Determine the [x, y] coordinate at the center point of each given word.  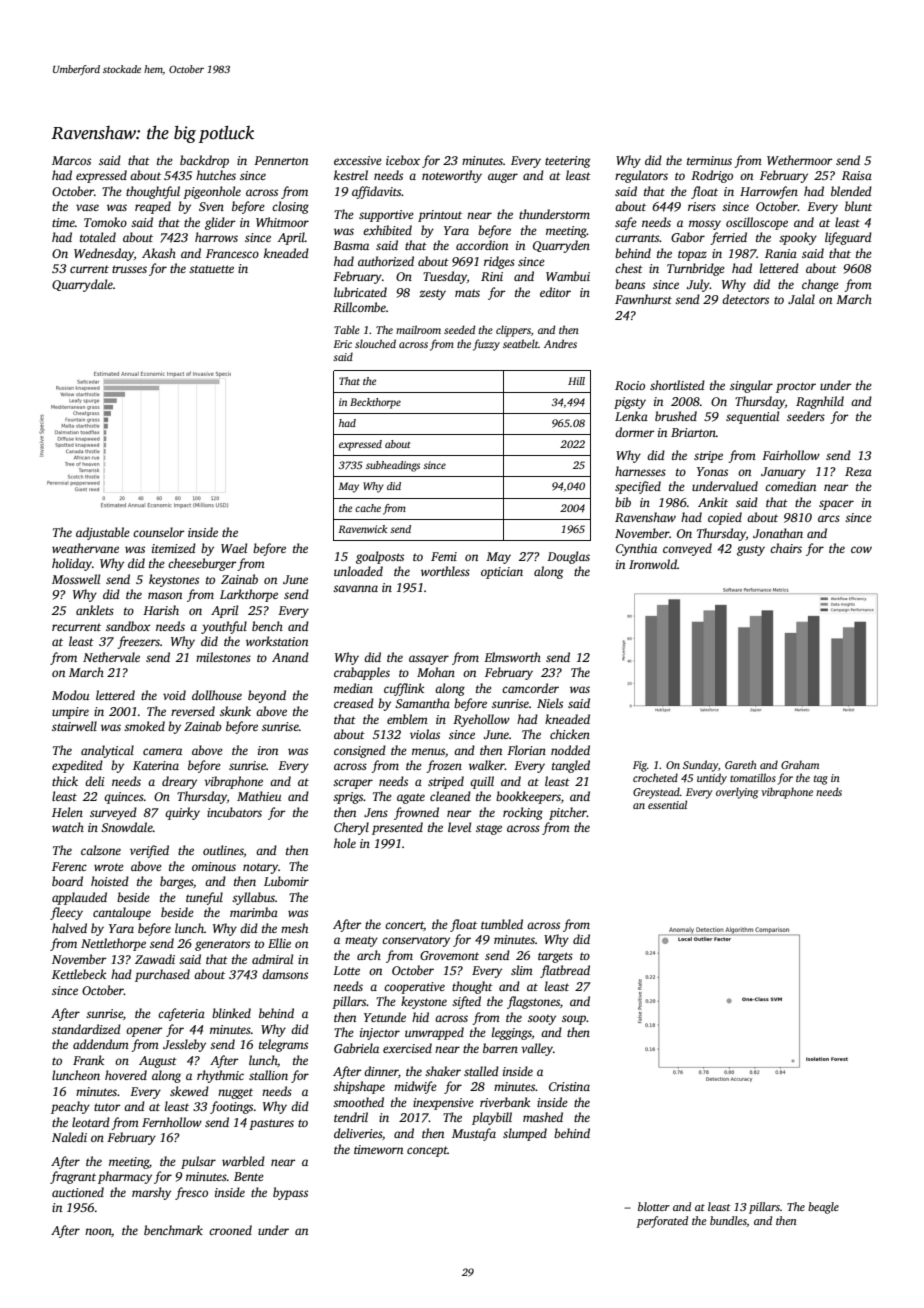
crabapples [362, 673]
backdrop [204, 161]
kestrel [351, 175]
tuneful [204, 898]
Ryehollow [481, 720]
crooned [230, 1230]
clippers [513, 331]
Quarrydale [82, 285]
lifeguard [848, 238]
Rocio [630, 385]
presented [397, 828]
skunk [235, 711]
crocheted [655, 777]
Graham [800, 764]
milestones [223, 657]
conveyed [687, 549]
